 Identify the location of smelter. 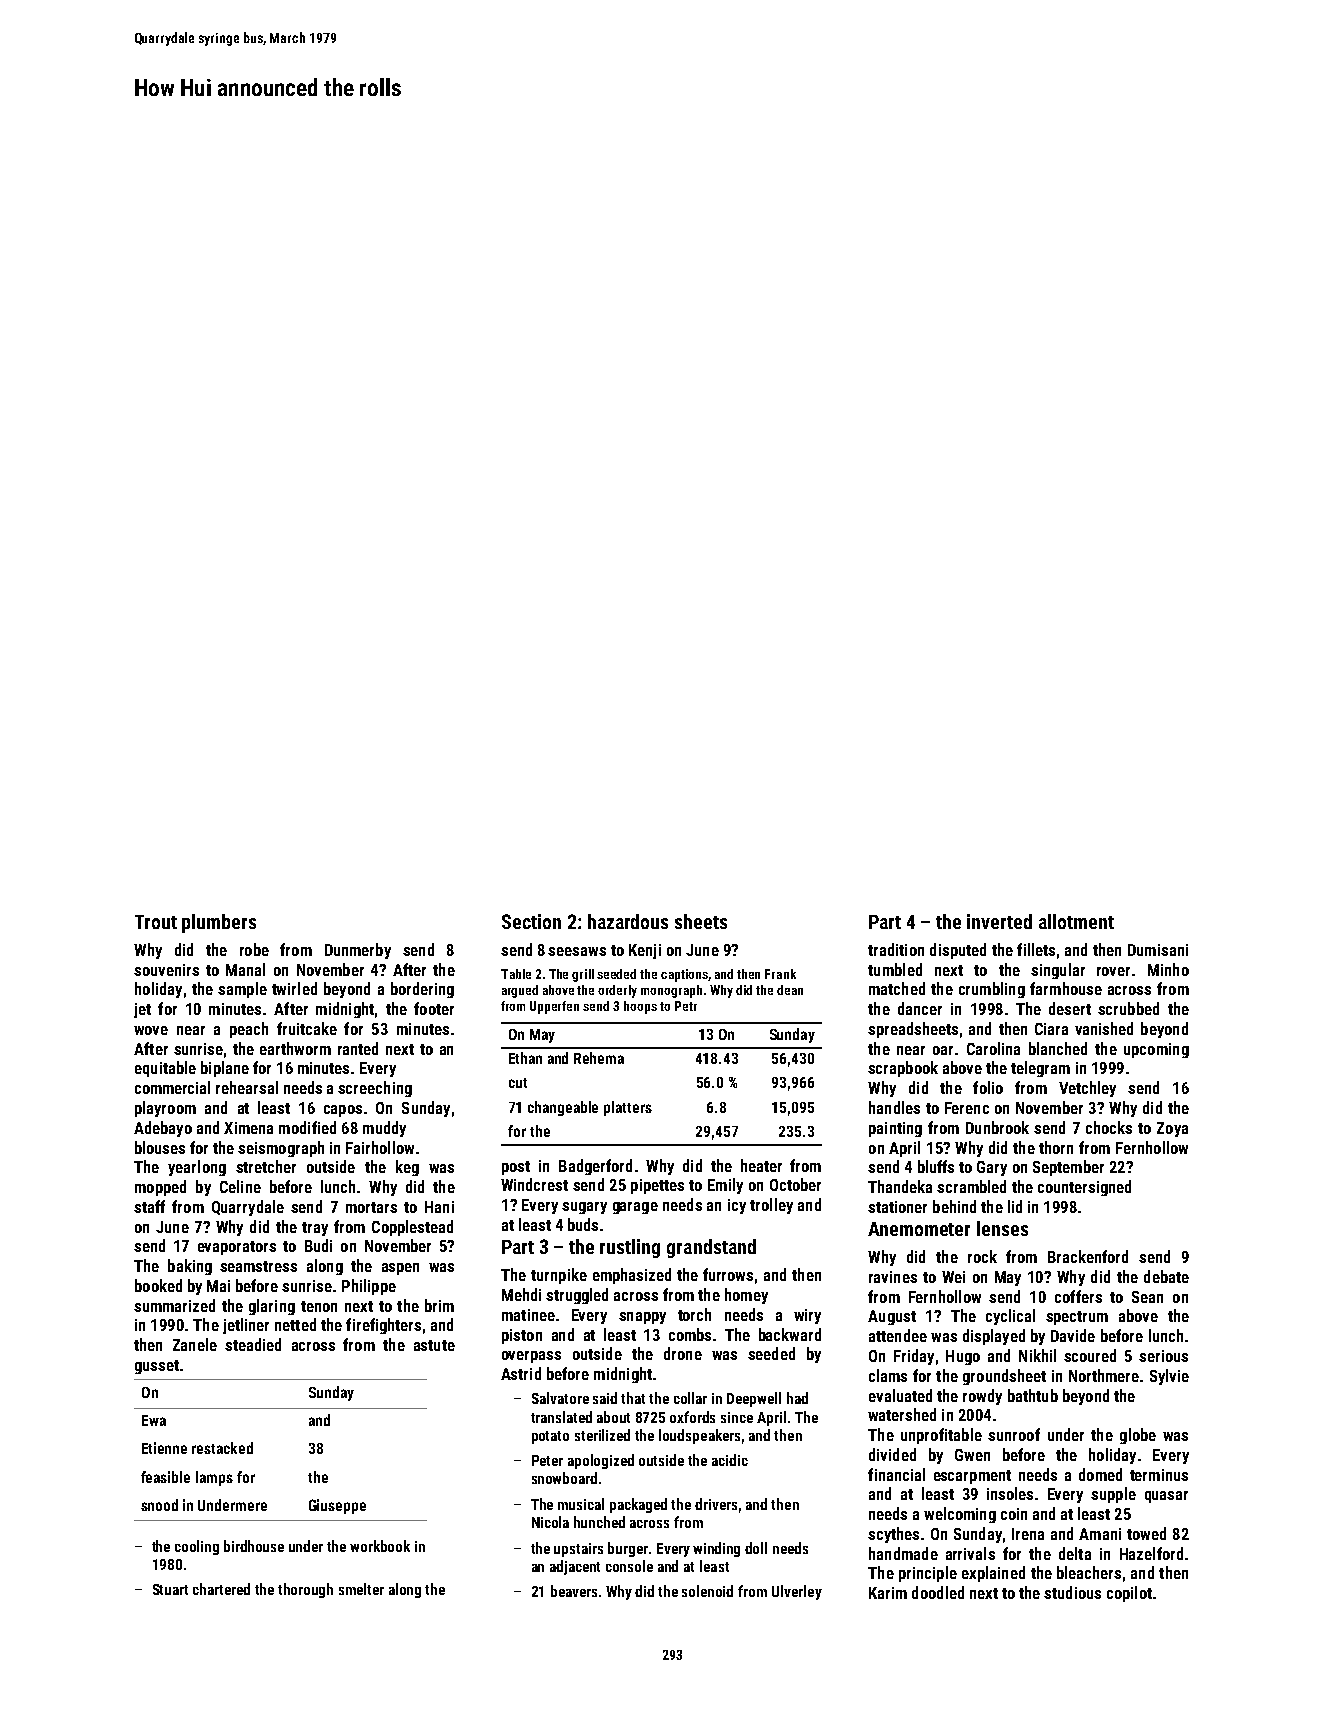
(361, 1589).
